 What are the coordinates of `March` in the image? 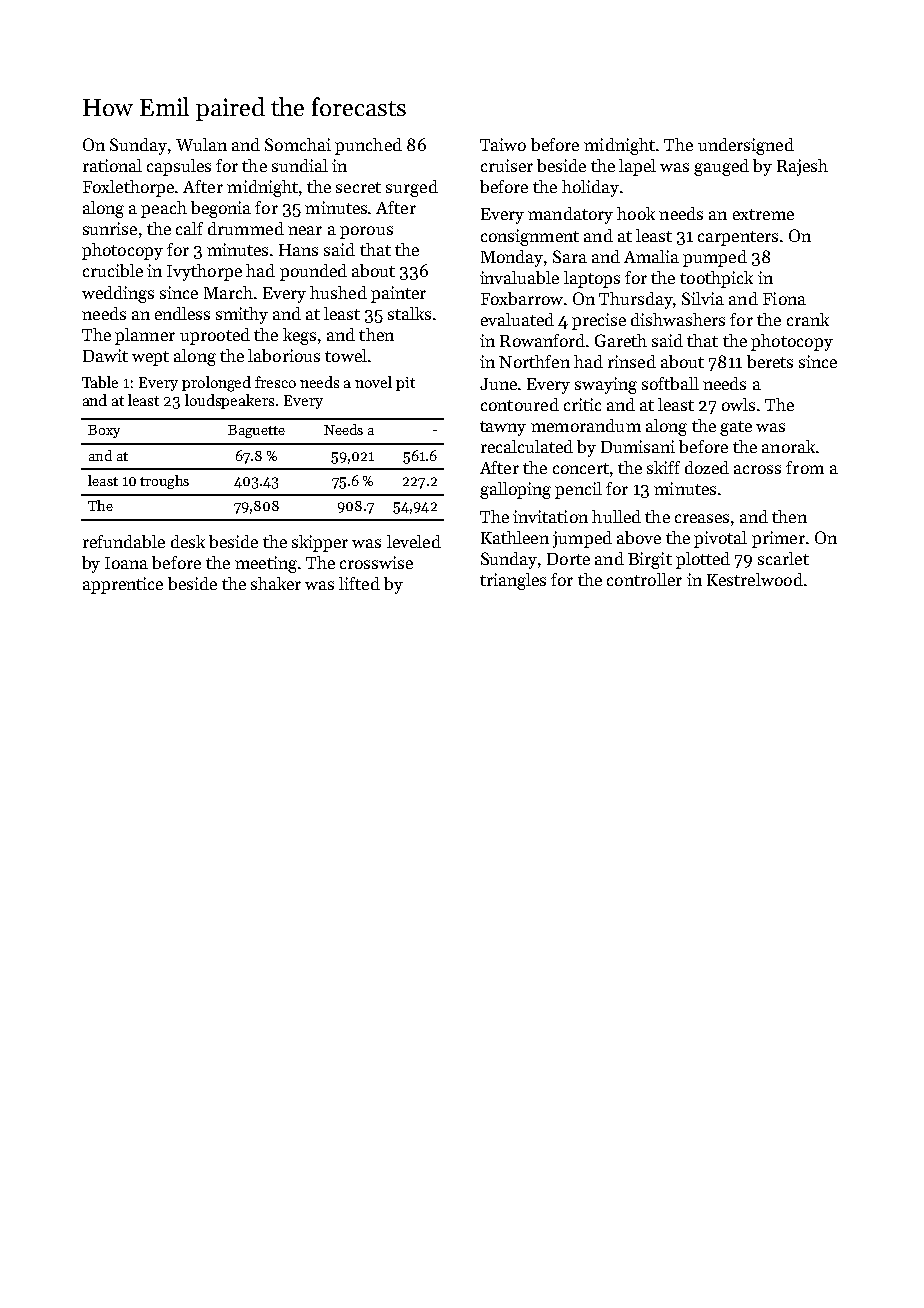 It's located at (228, 292).
